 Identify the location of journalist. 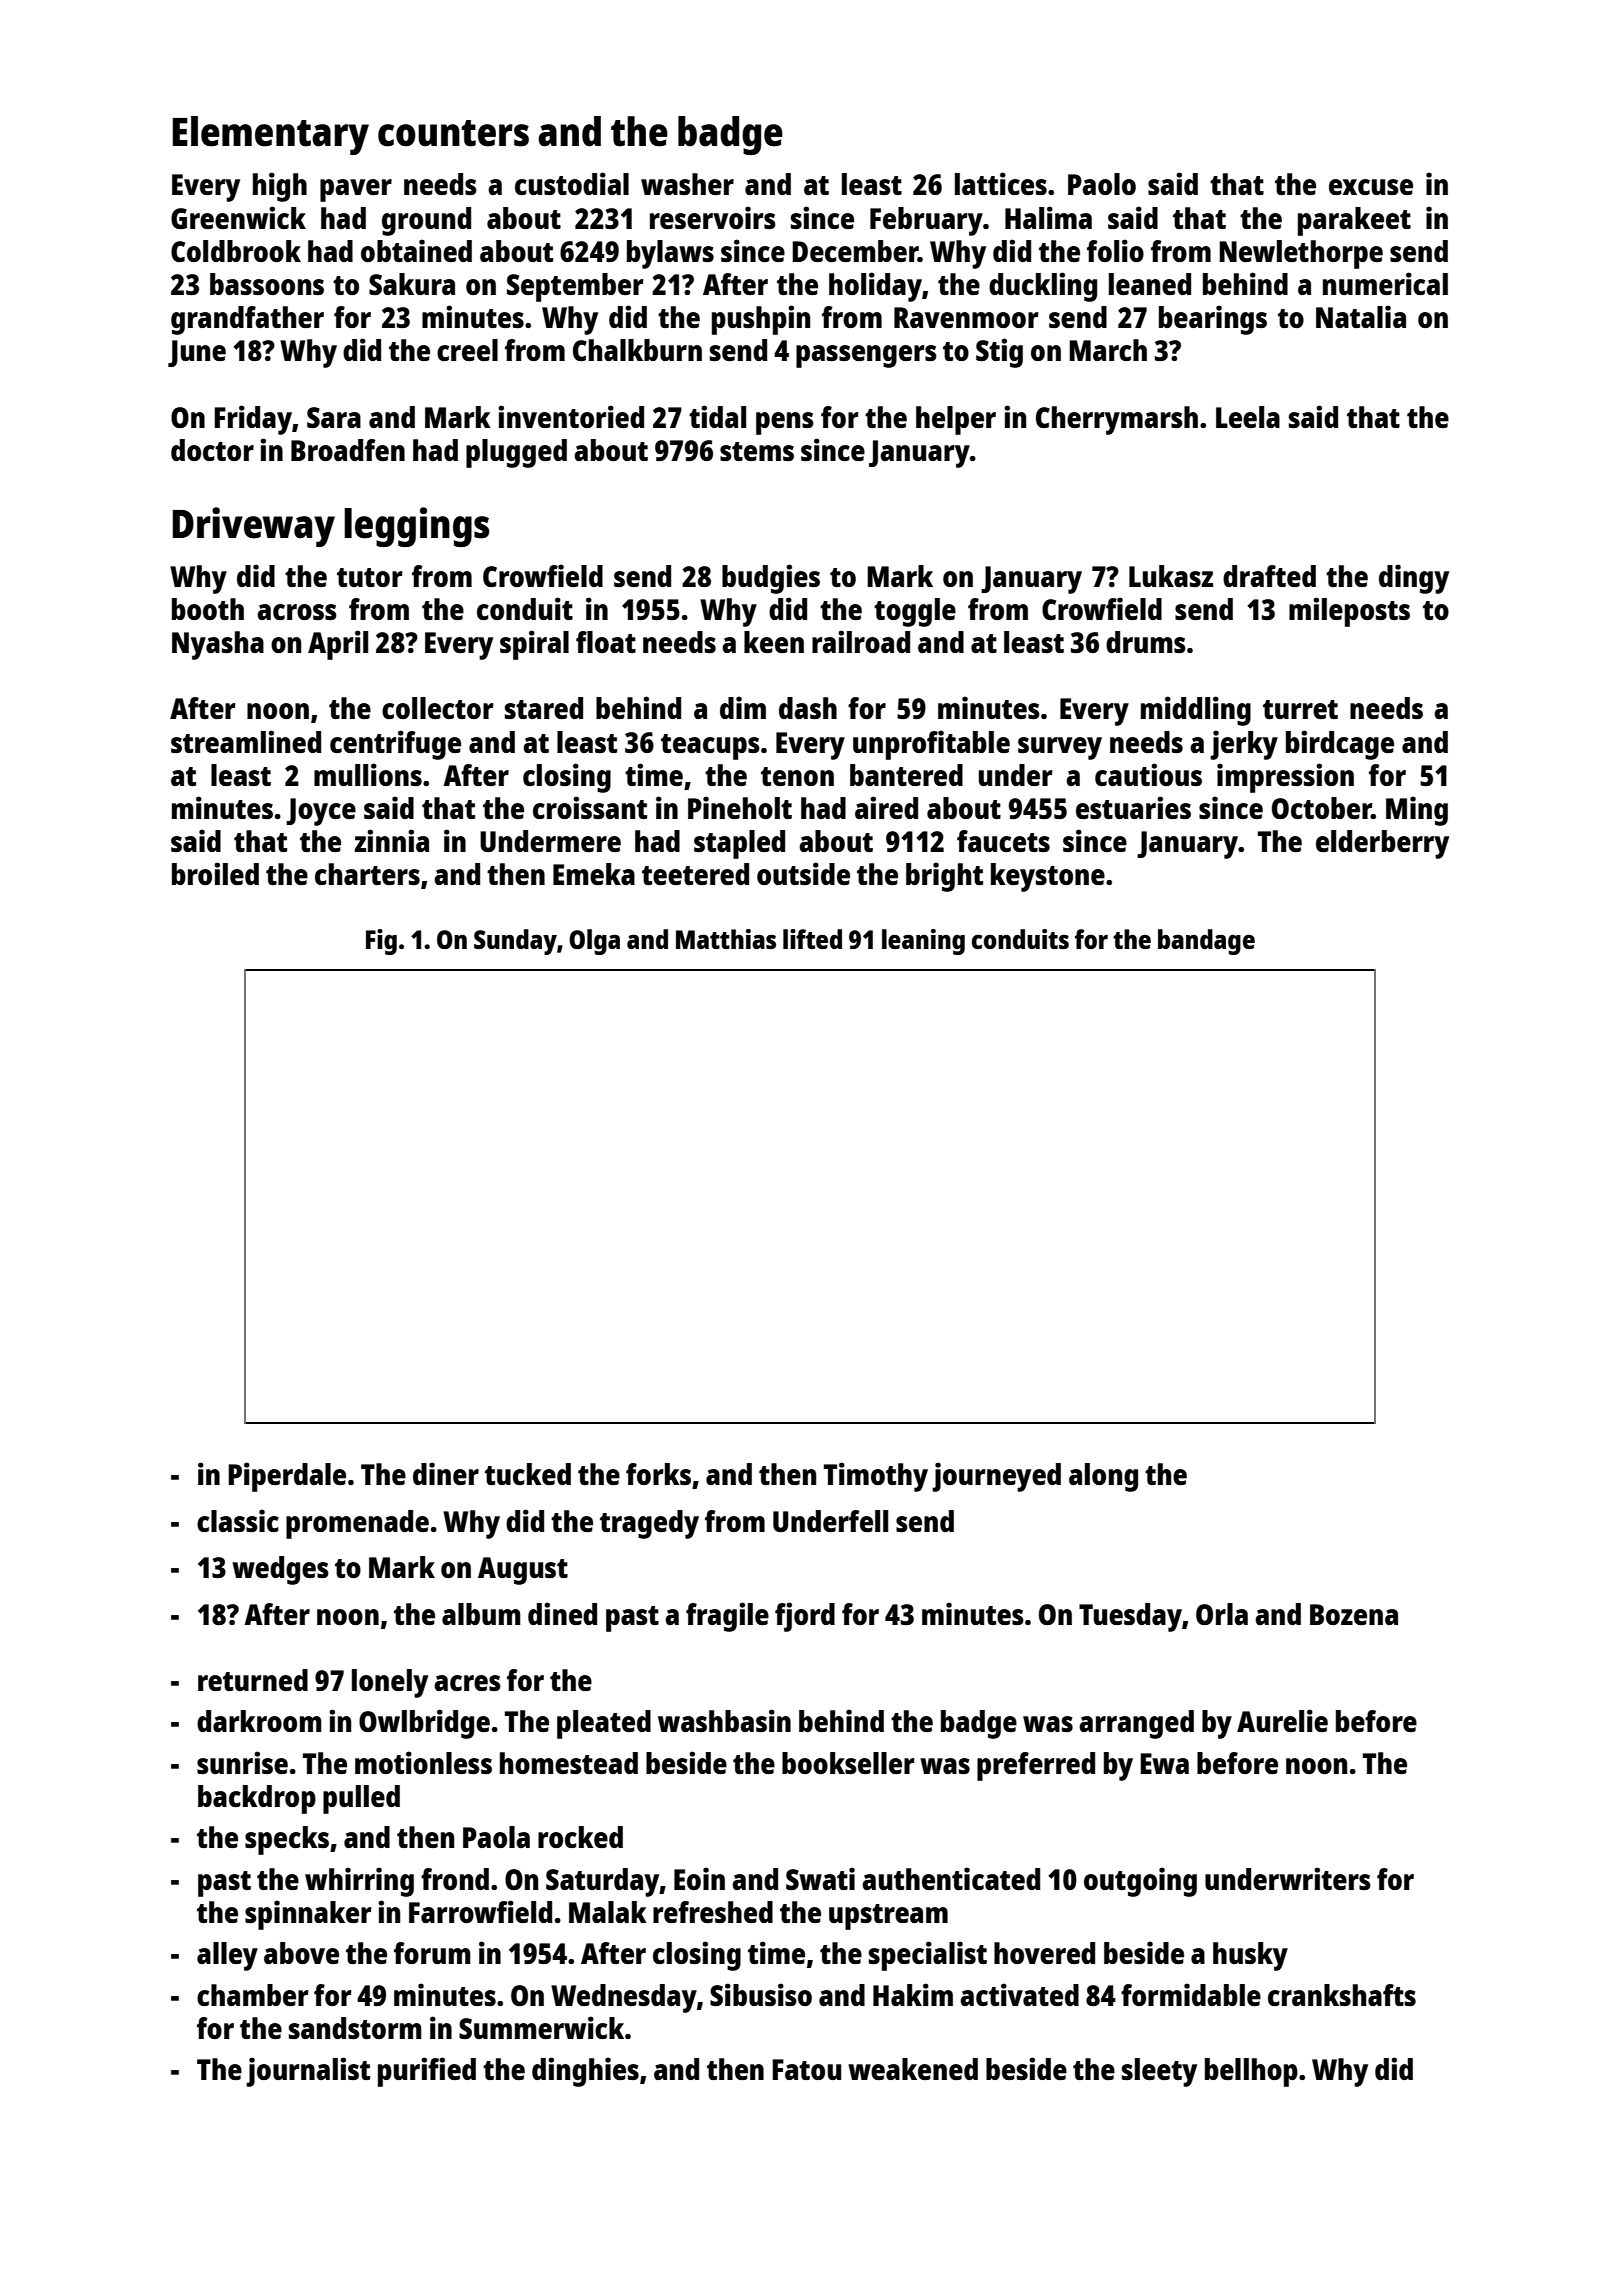
(308, 2072).
